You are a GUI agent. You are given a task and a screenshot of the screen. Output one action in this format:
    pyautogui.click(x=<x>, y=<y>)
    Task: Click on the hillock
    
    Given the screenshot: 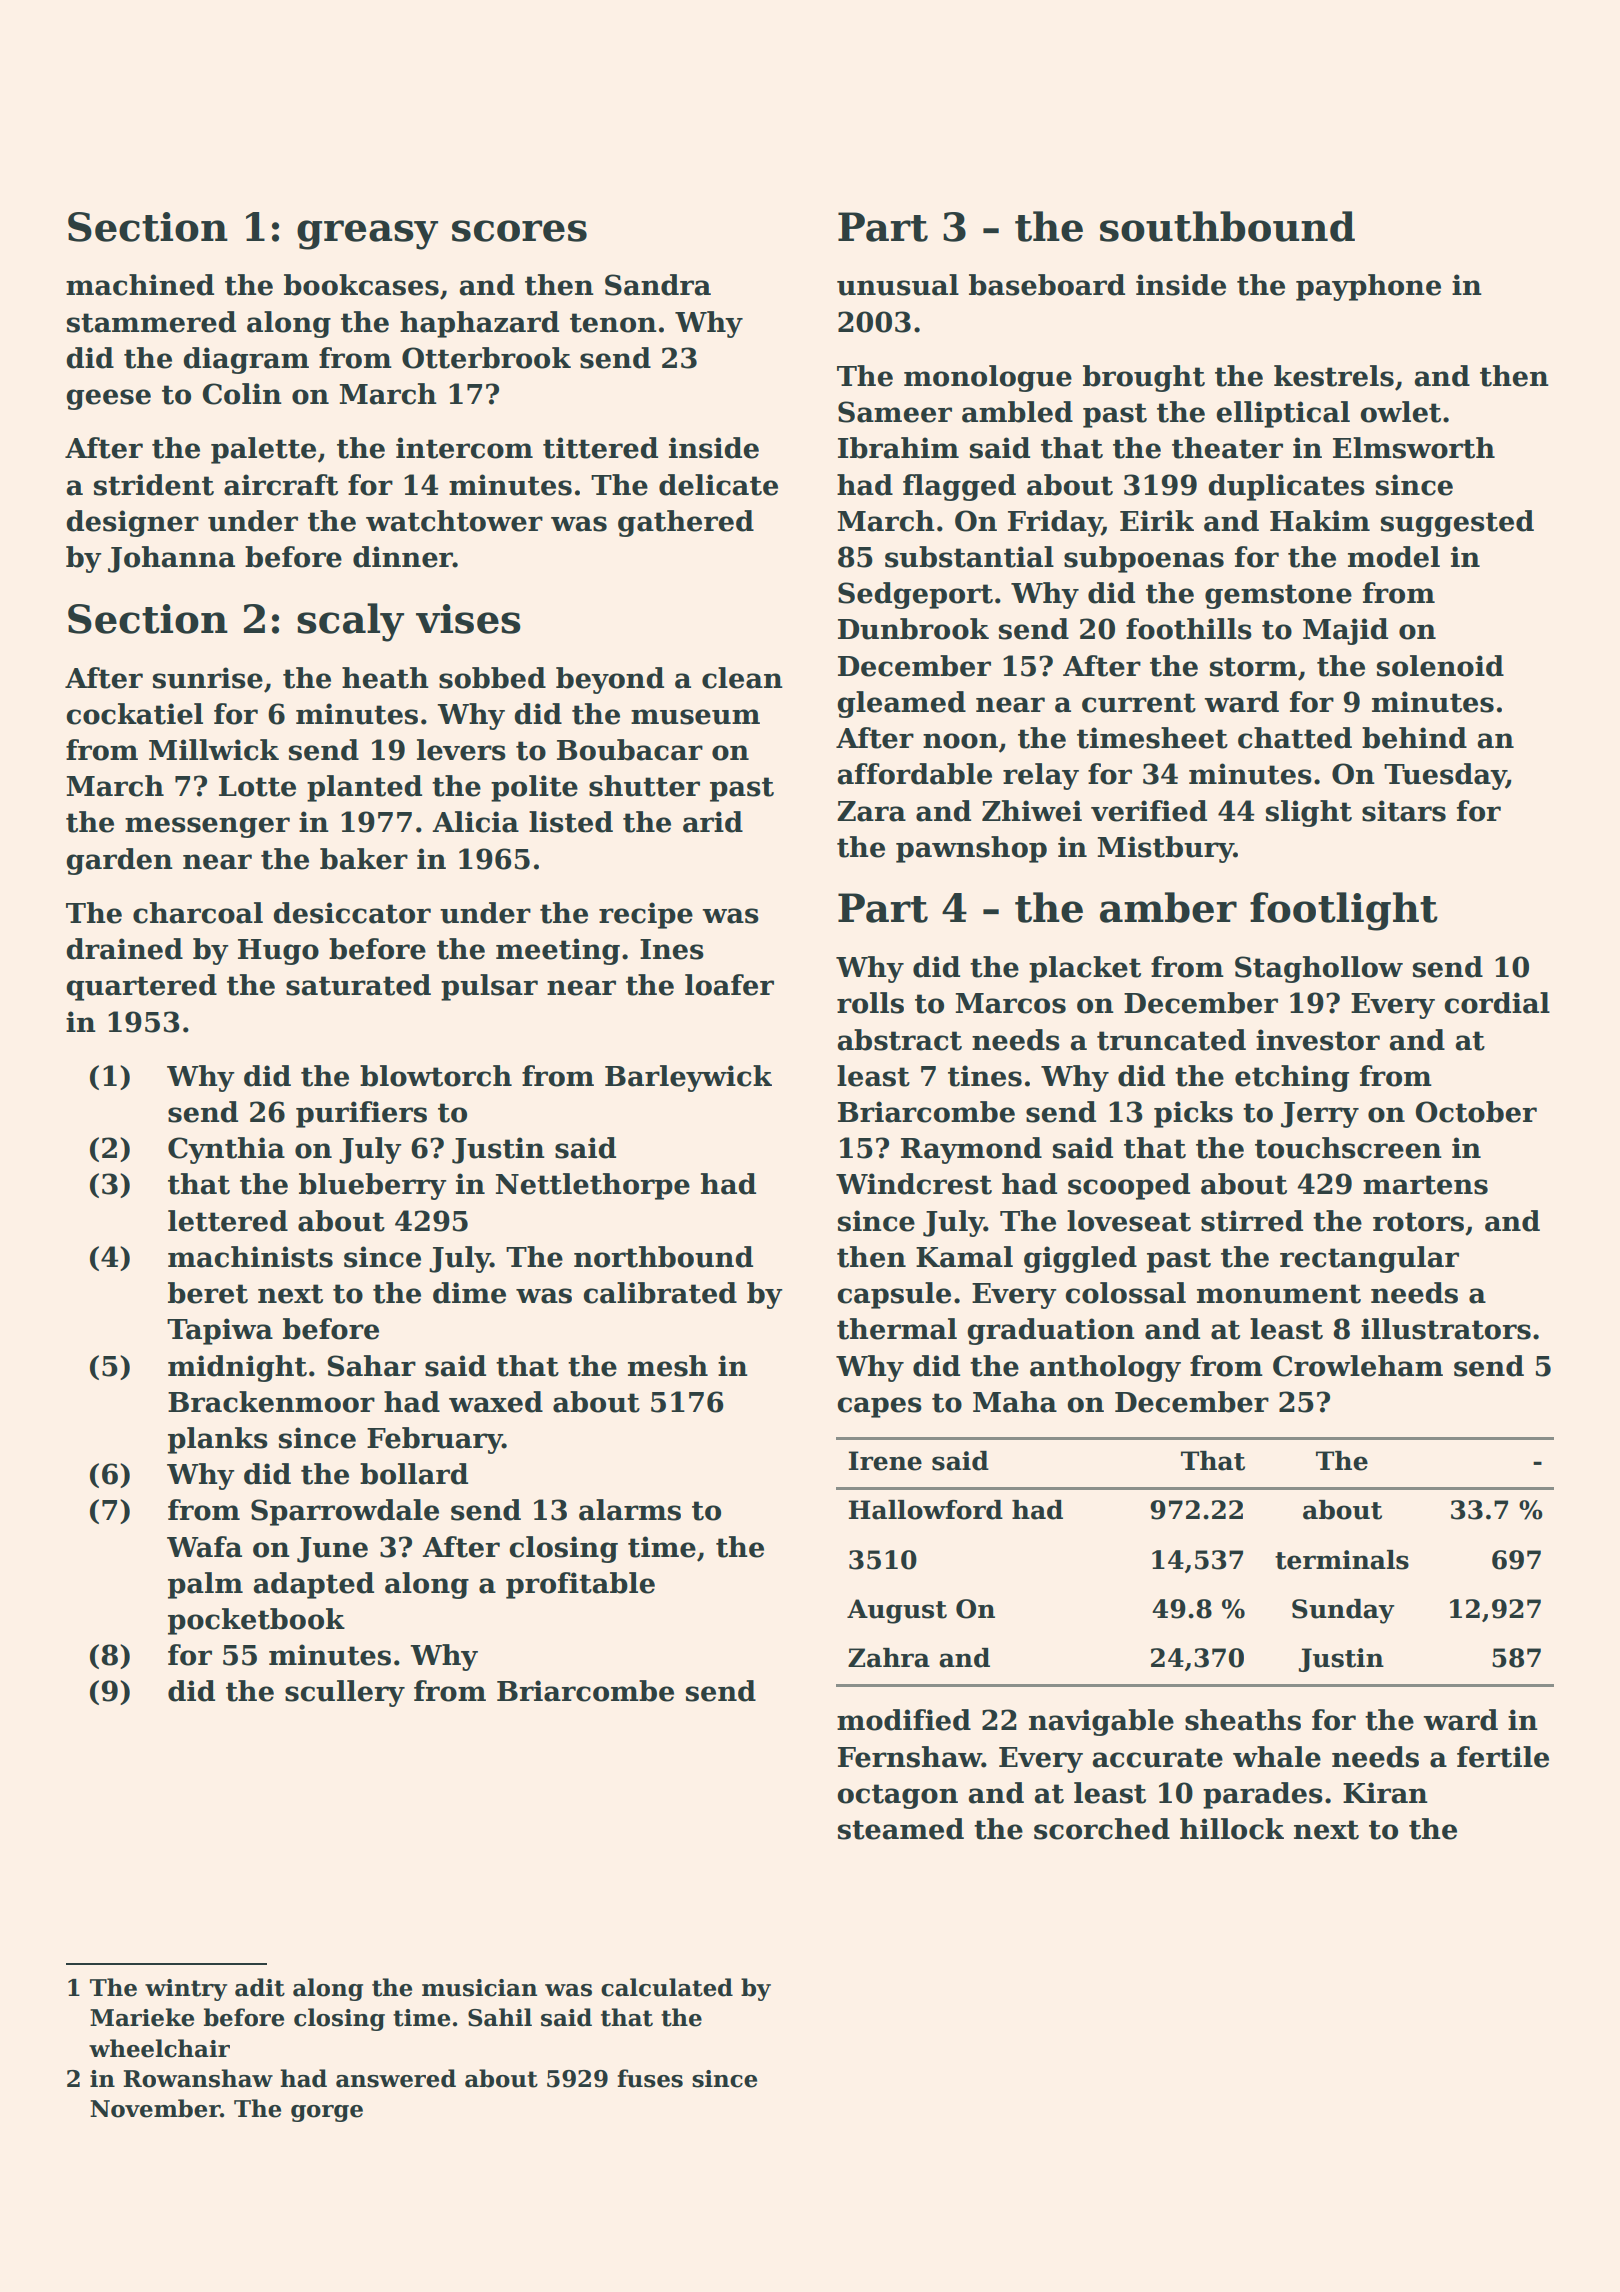 What is the action you would take?
    pyautogui.click(x=1232, y=1829)
